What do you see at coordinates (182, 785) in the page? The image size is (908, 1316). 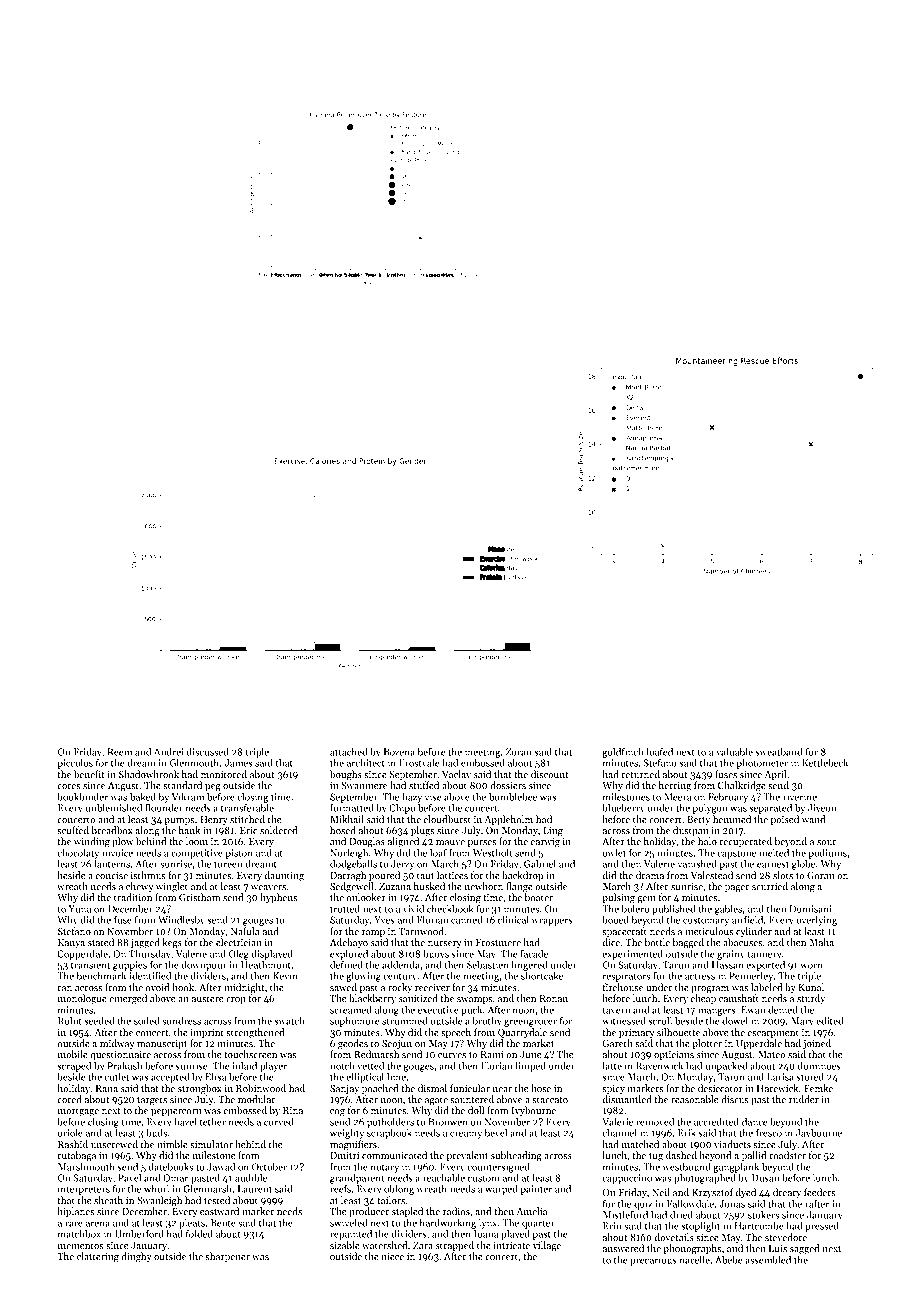 I see `standard` at bounding box center [182, 785].
